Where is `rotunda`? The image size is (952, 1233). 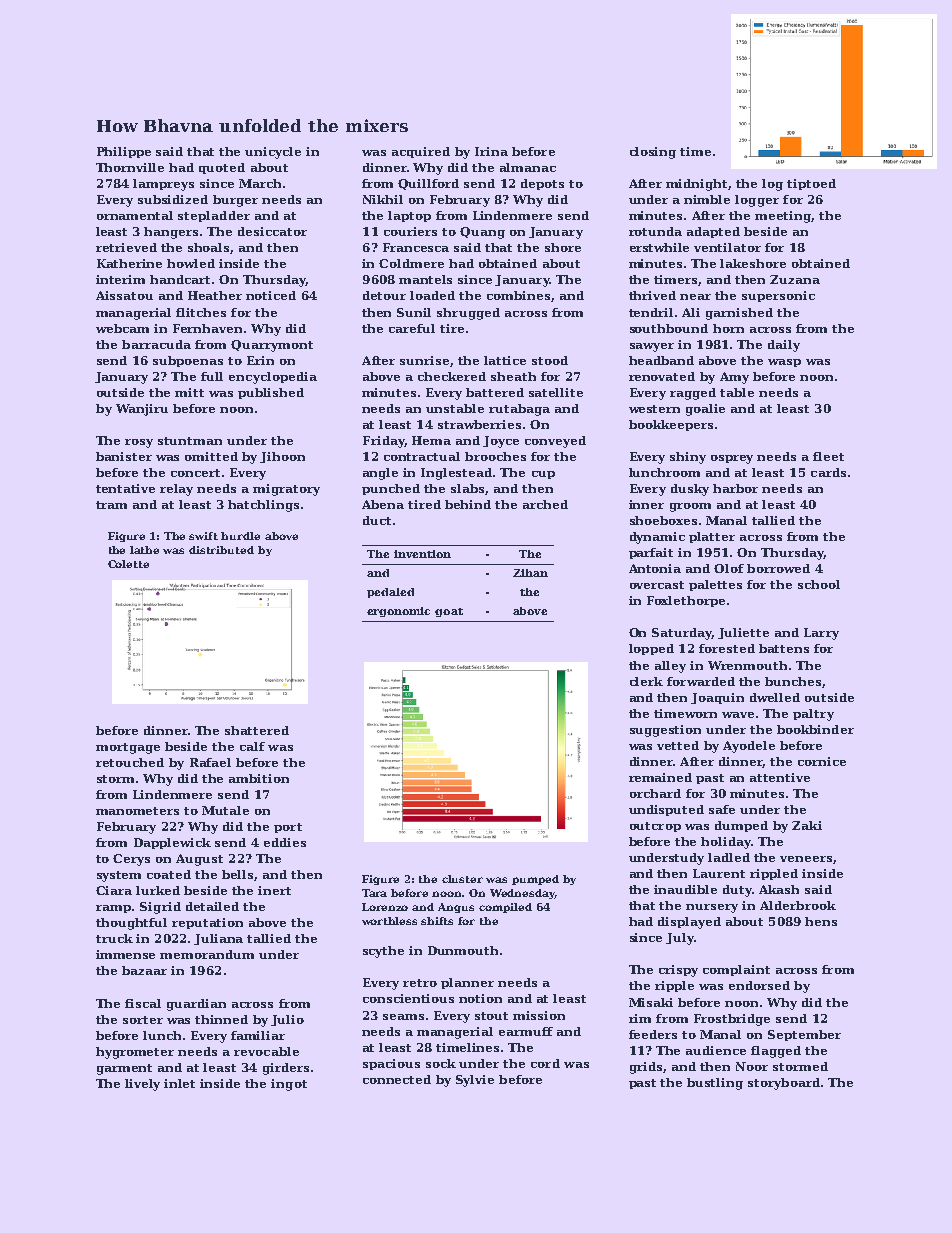 rotunda is located at coordinates (655, 231).
